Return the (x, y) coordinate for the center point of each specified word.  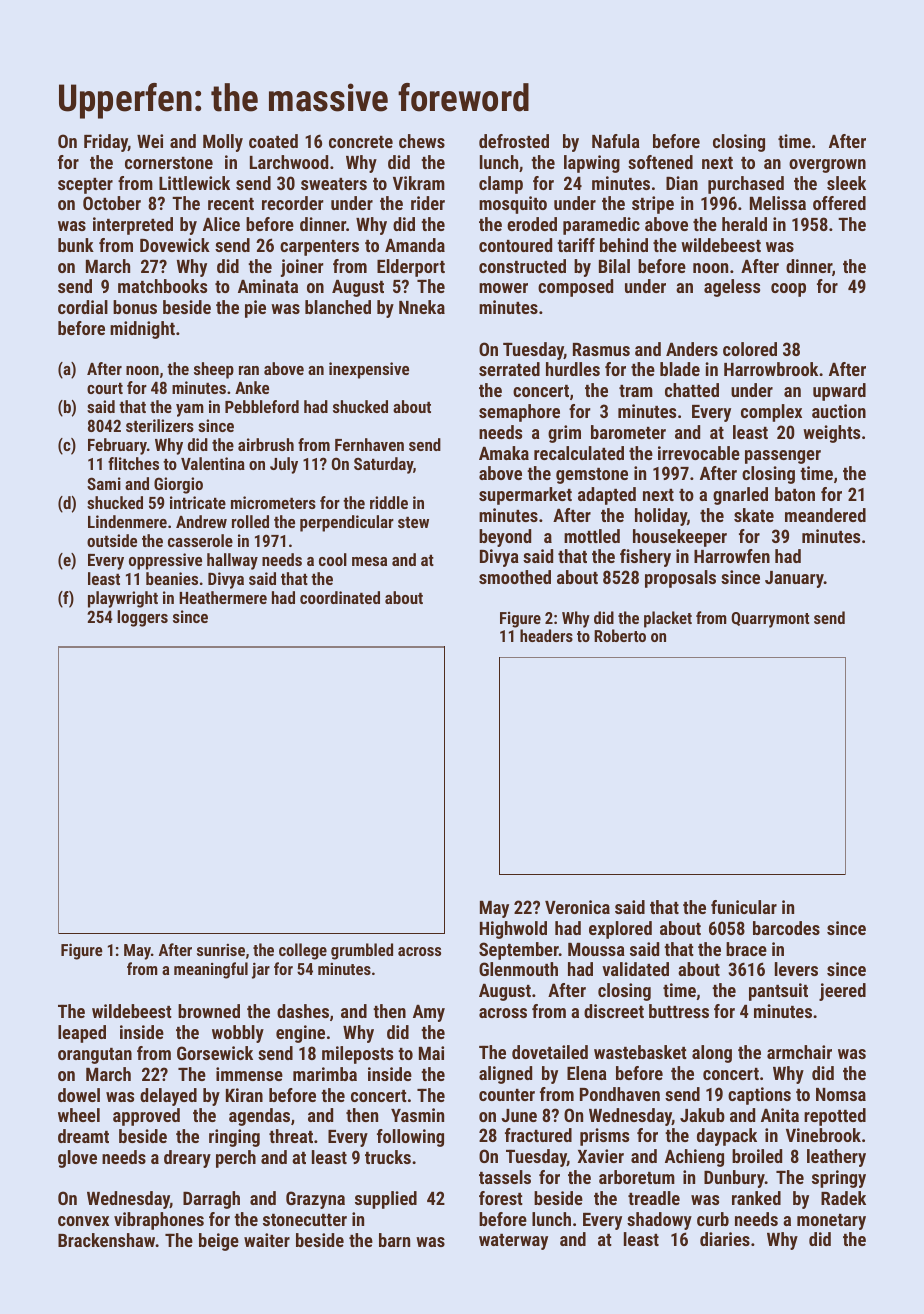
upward (839, 392)
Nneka (422, 307)
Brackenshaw (107, 1240)
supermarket (525, 496)
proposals (680, 579)
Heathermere (223, 597)
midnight (142, 330)
